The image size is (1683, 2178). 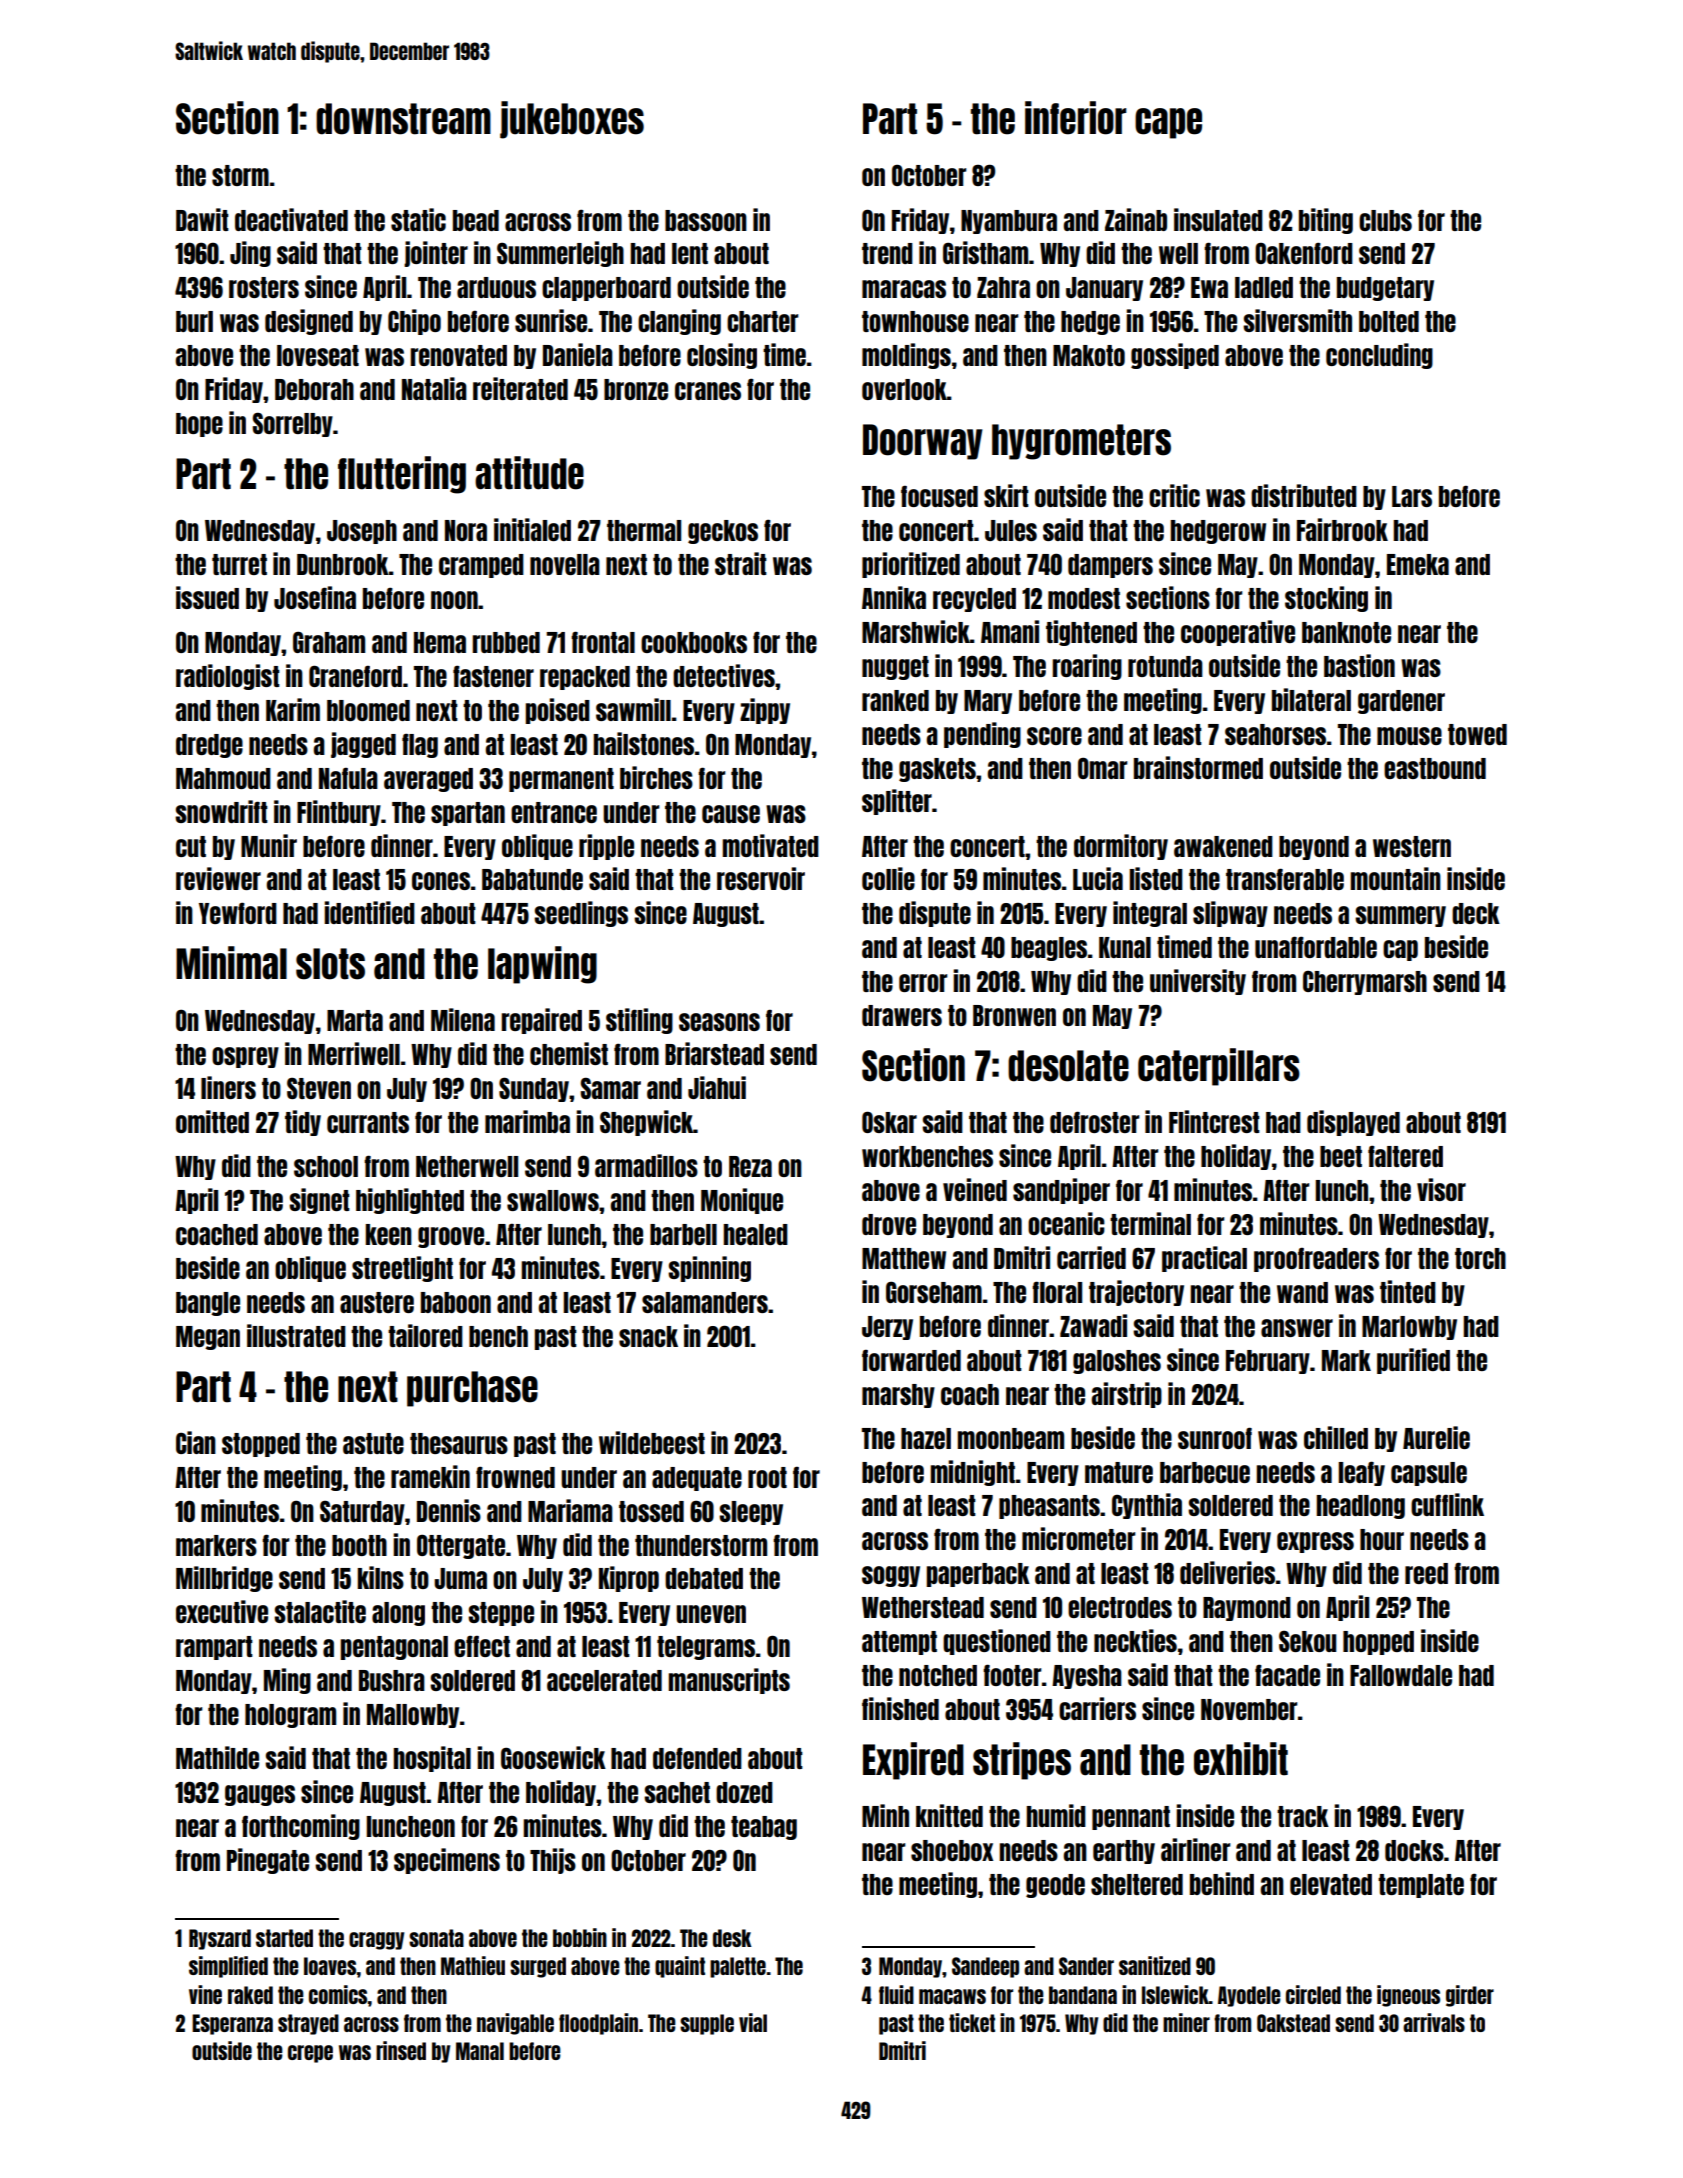 What do you see at coordinates (572, 120) in the screenshot?
I see `jukeboxes` at bounding box center [572, 120].
